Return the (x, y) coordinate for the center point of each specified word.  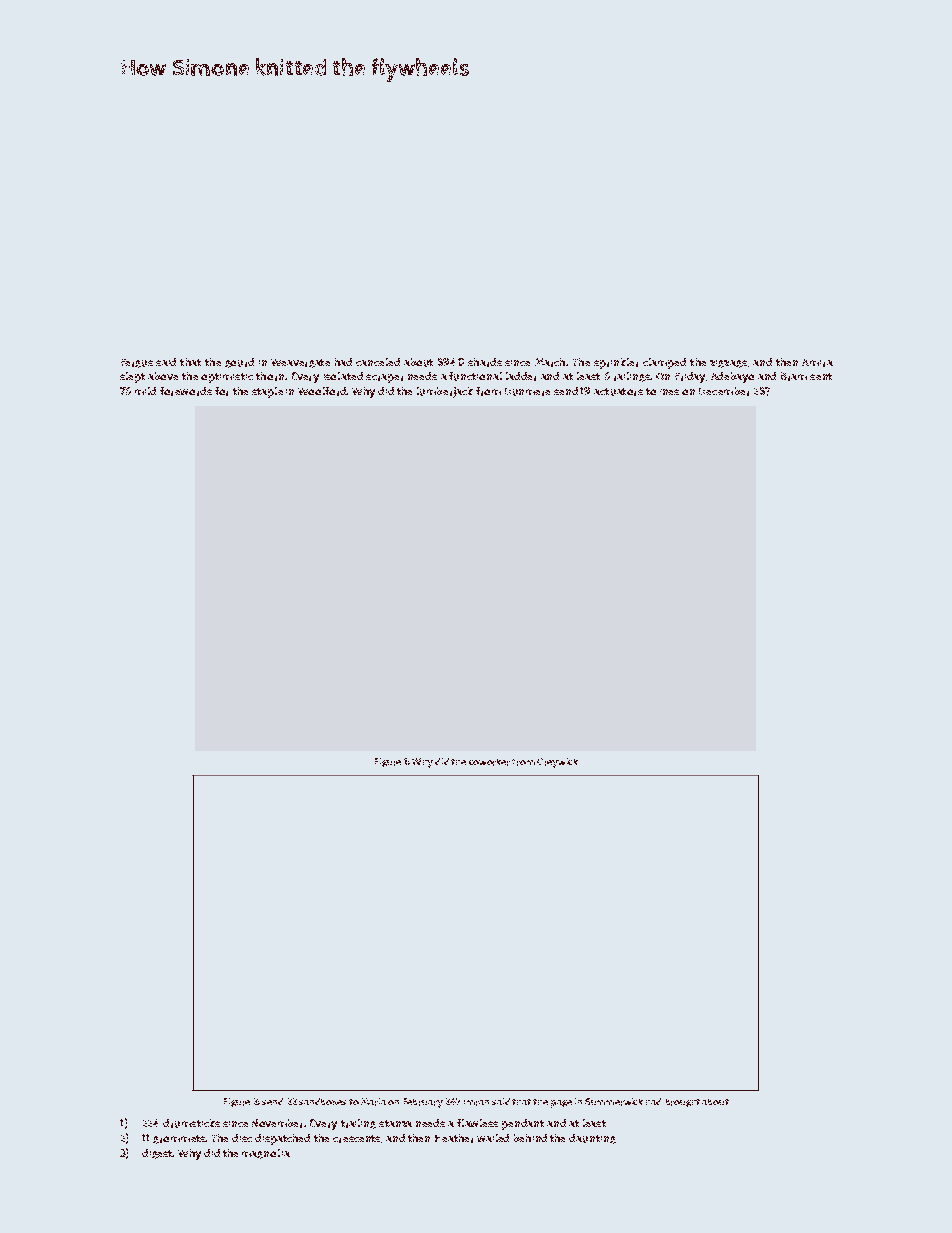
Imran (476, 1103)
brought (683, 1103)
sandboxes (322, 1101)
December (724, 391)
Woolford (322, 391)
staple (267, 392)
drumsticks (191, 1123)
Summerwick (614, 1102)
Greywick (557, 763)
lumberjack (445, 392)
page (561, 1104)
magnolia (266, 1154)
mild (145, 391)
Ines (669, 392)
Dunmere (527, 392)
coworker (489, 762)
